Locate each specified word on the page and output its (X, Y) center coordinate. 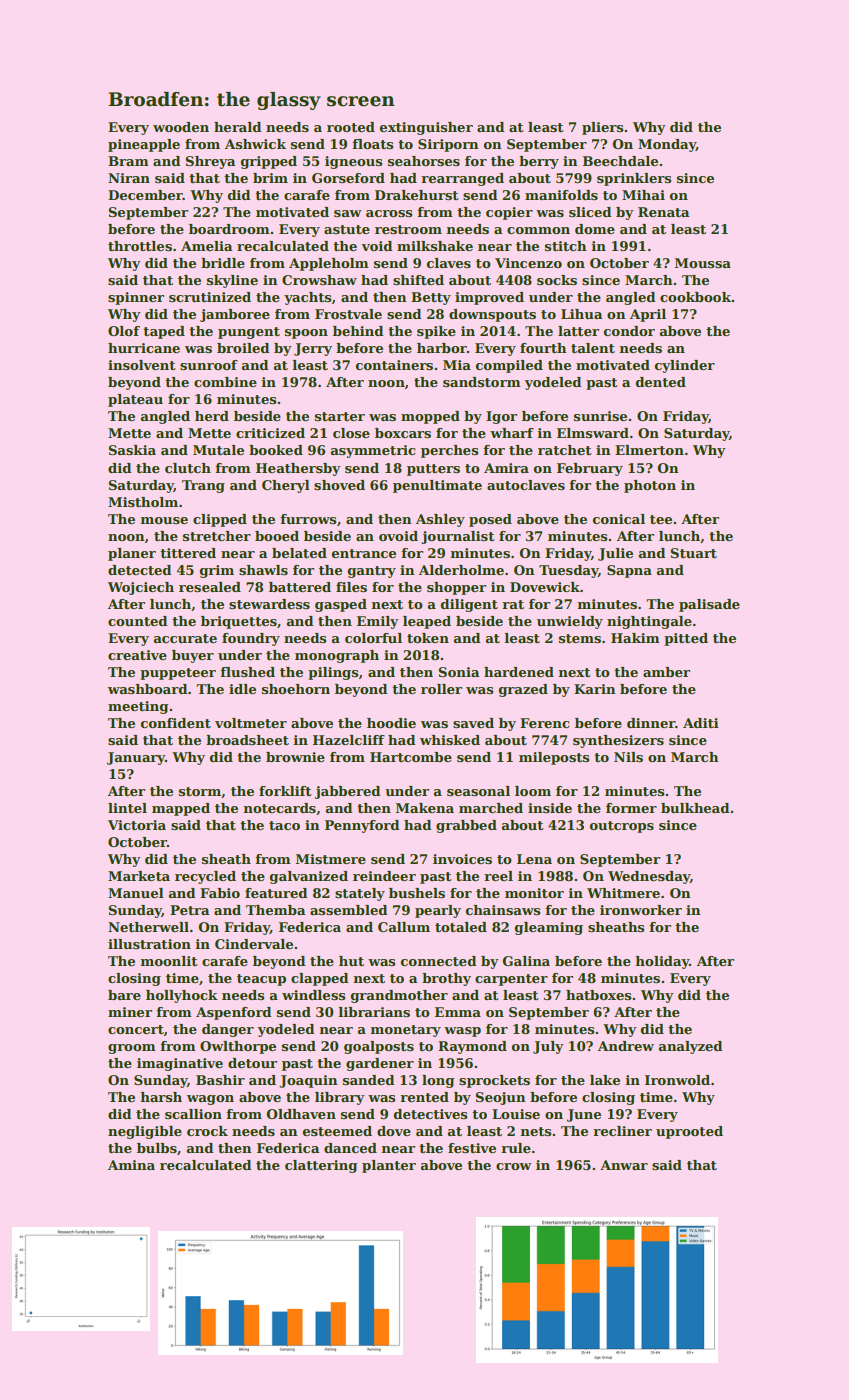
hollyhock (182, 996)
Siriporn (448, 145)
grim (217, 571)
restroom (408, 229)
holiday (662, 962)
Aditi (701, 723)
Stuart (694, 553)
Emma (458, 1012)
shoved (339, 485)
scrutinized (210, 297)
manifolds (561, 195)
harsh (161, 1097)
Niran (129, 178)
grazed (523, 690)
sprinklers (634, 179)
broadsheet (247, 740)
